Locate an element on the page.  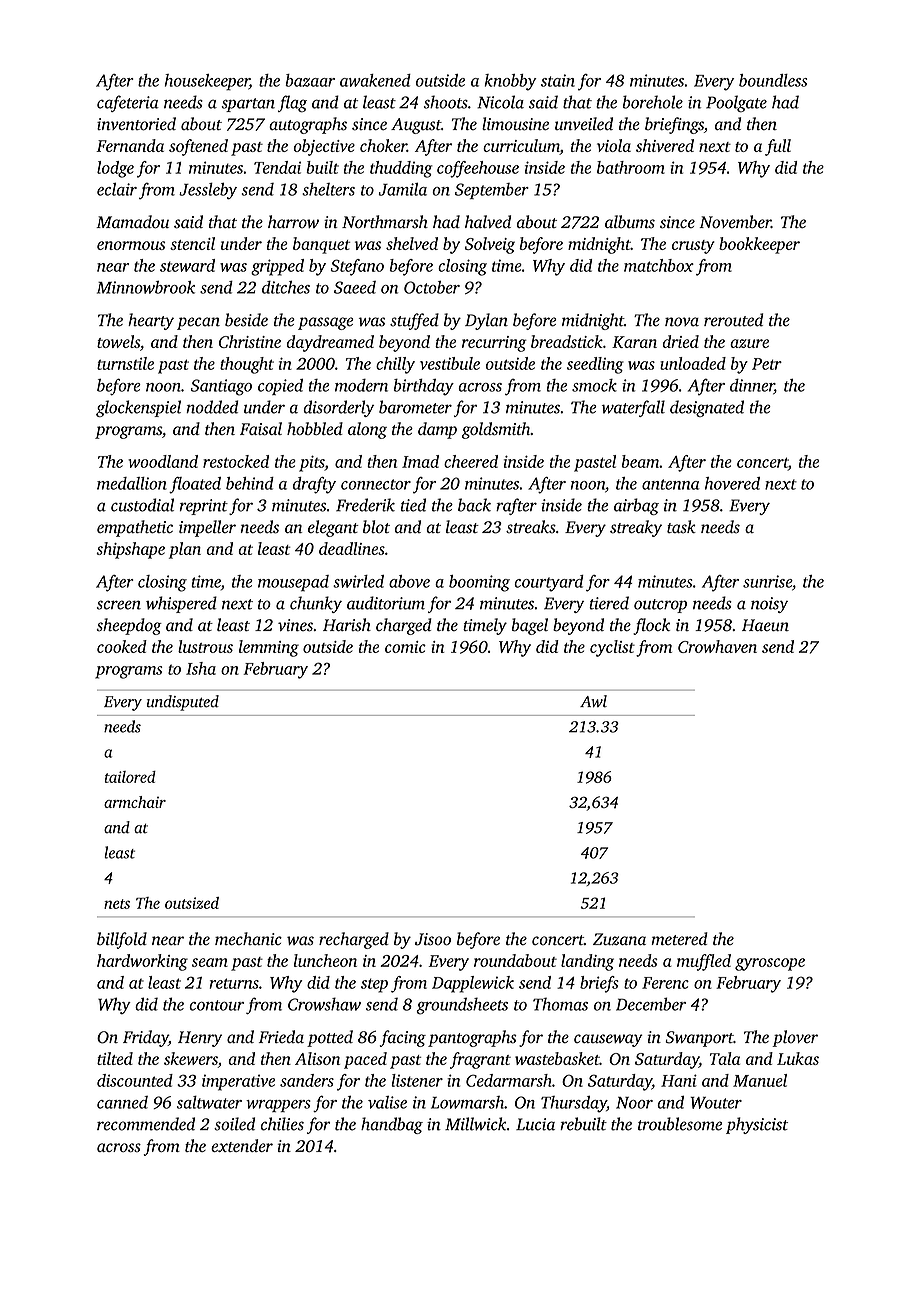
beside is located at coordinates (246, 320).
